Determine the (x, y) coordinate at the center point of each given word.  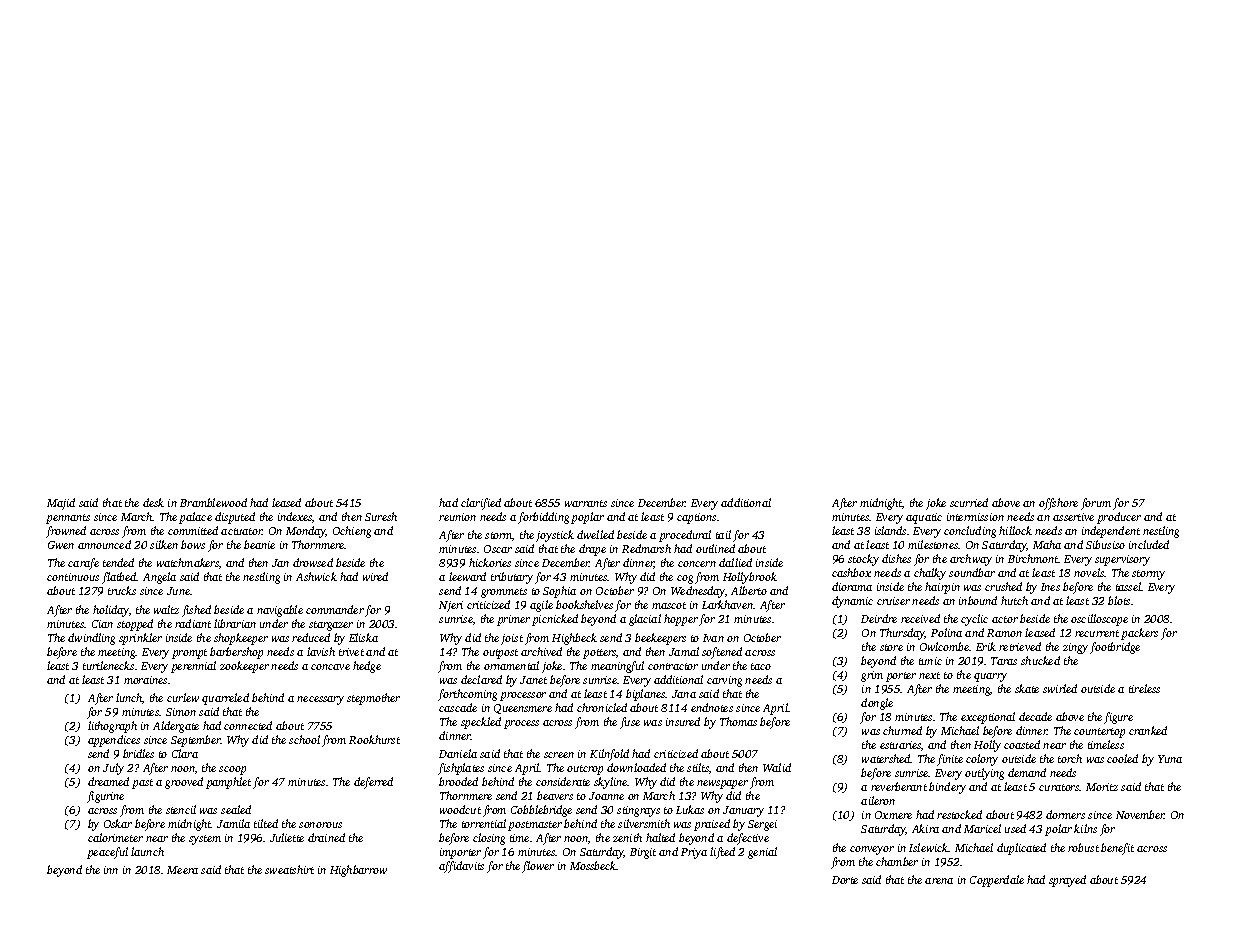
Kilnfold (609, 755)
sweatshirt (289, 869)
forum (1096, 504)
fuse (630, 723)
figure (1118, 718)
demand (1027, 772)
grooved (184, 783)
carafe (83, 564)
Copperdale (997, 881)
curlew (183, 697)
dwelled (595, 534)
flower (538, 867)
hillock (1015, 530)
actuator (241, 531)
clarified (481, 504)
